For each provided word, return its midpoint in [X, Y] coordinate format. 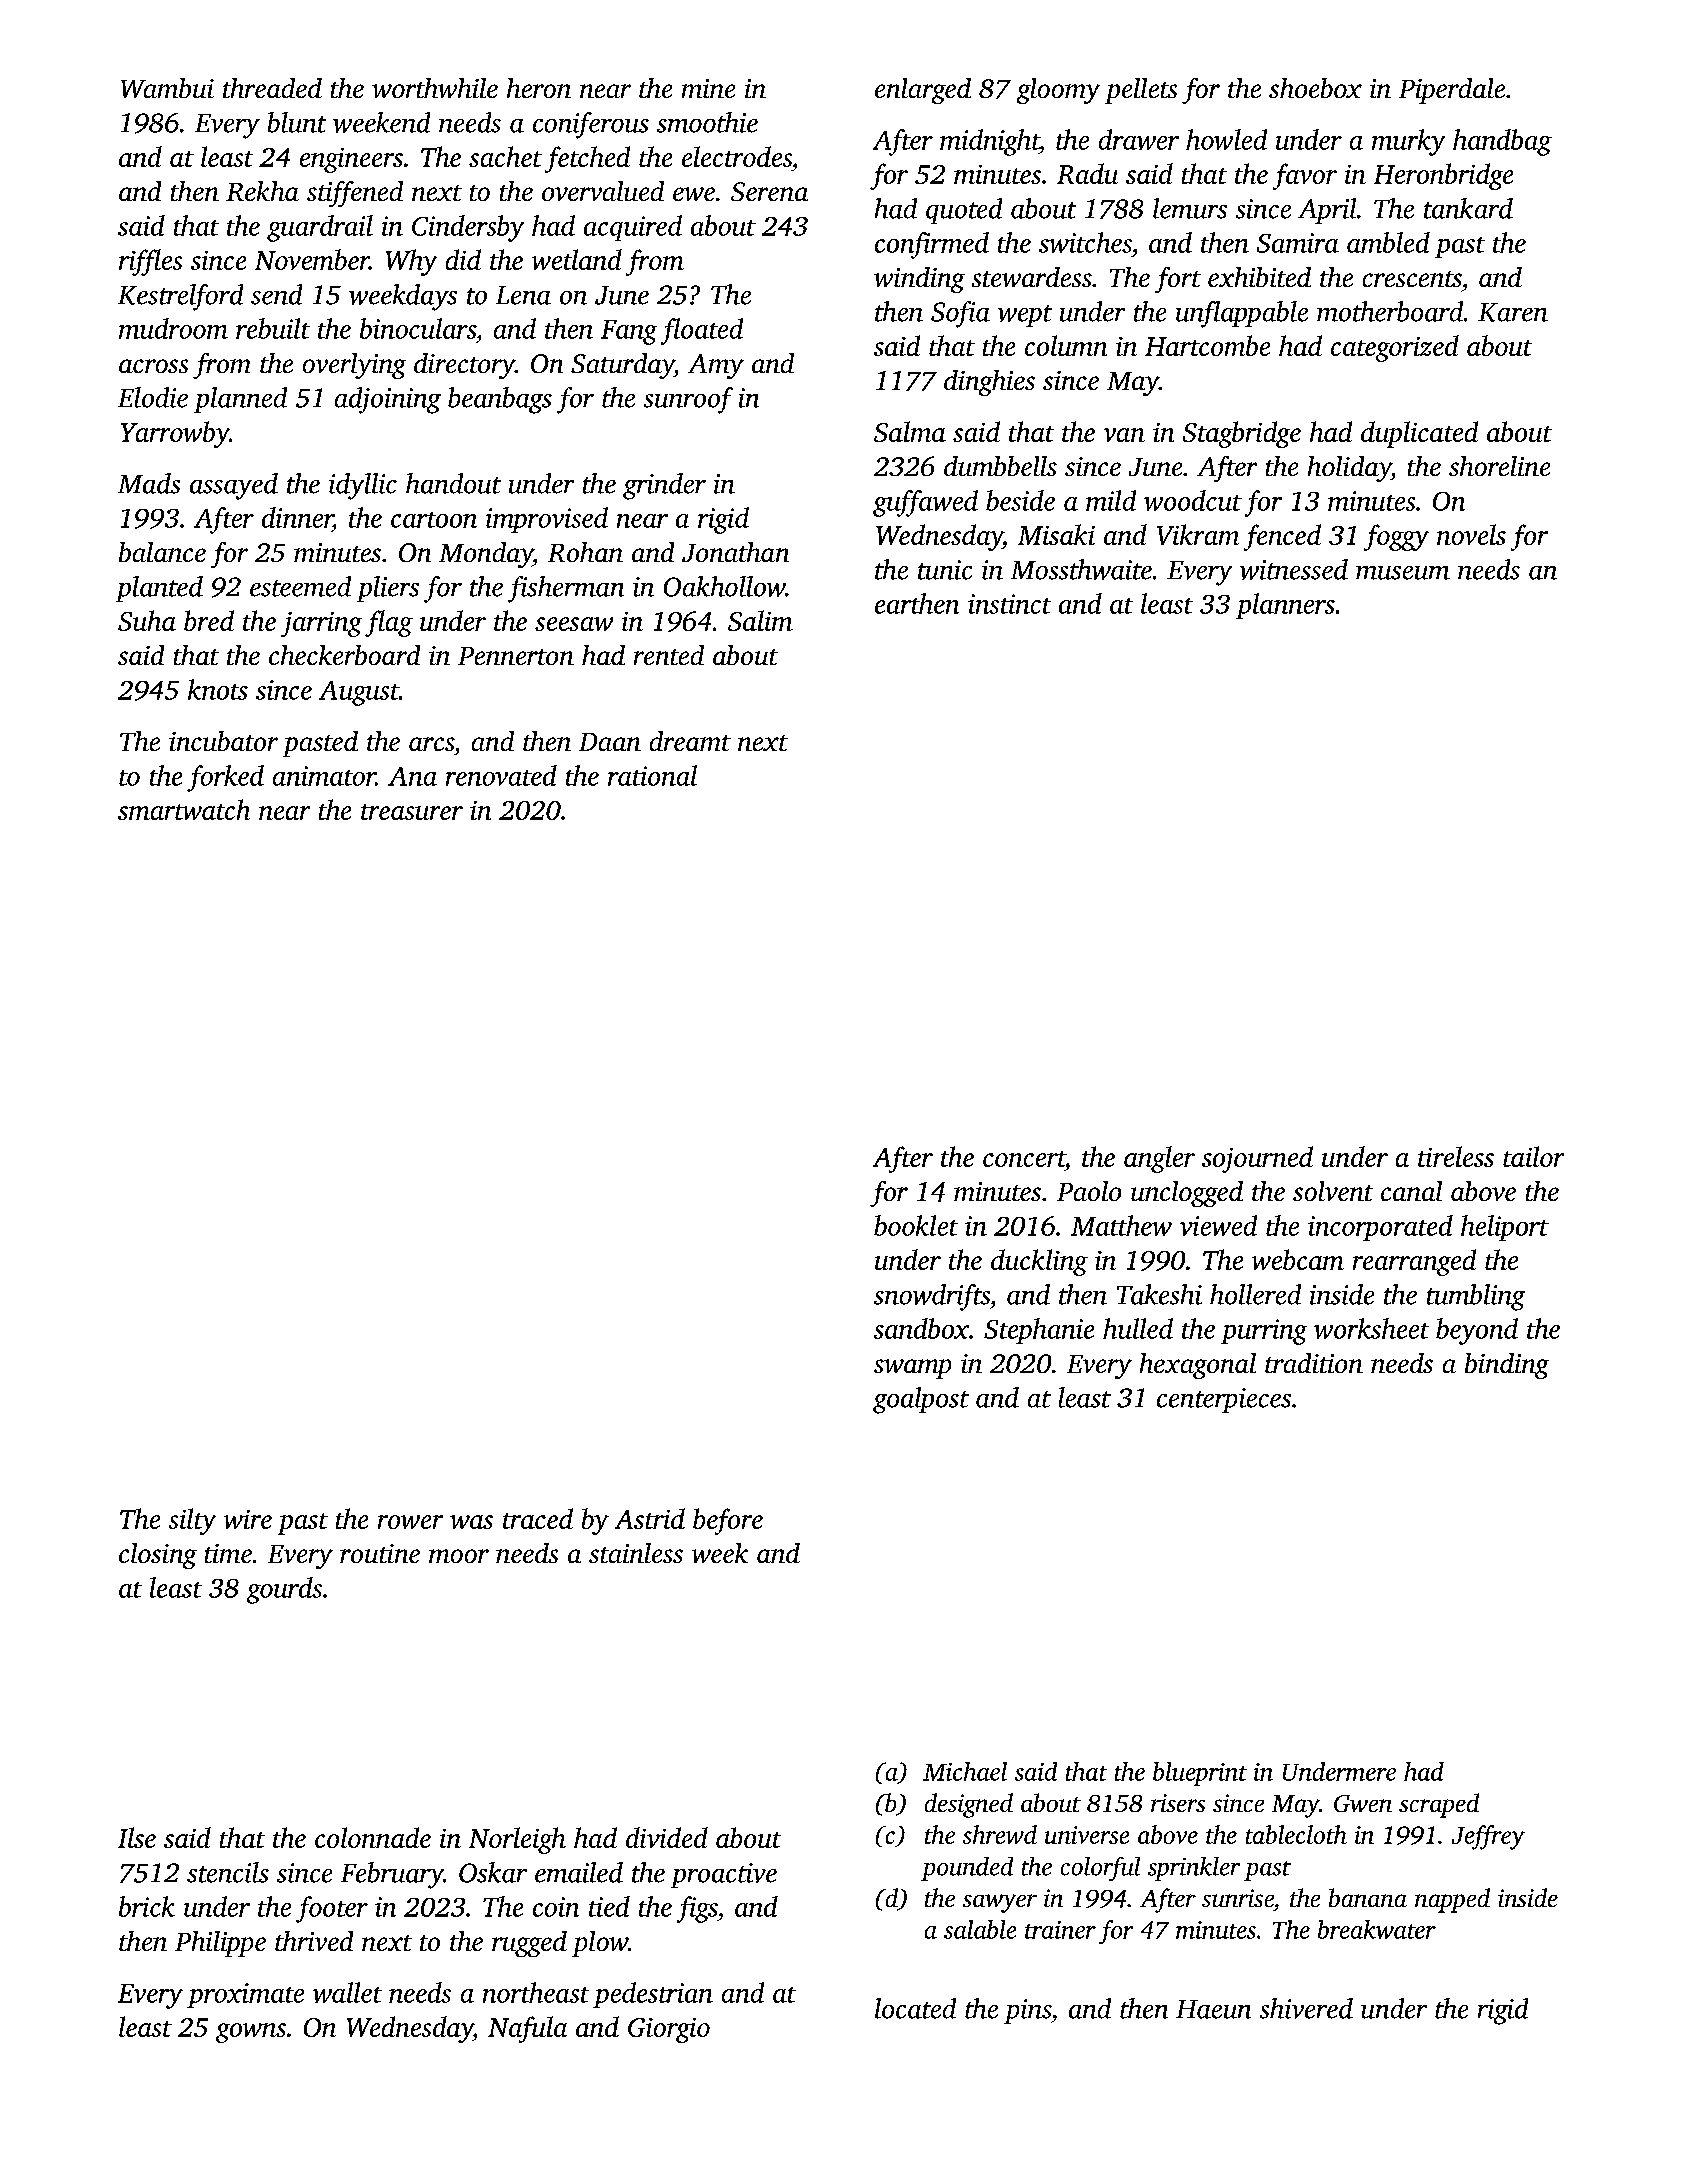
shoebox [1315, 88]
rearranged [1414, 1262]
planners [1285, 606]
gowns [251, 2033]
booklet [916, 1225]
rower [410, 1522]
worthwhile [435, 88]
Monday [486, 555]
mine [708, 88]
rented [669, 655]
